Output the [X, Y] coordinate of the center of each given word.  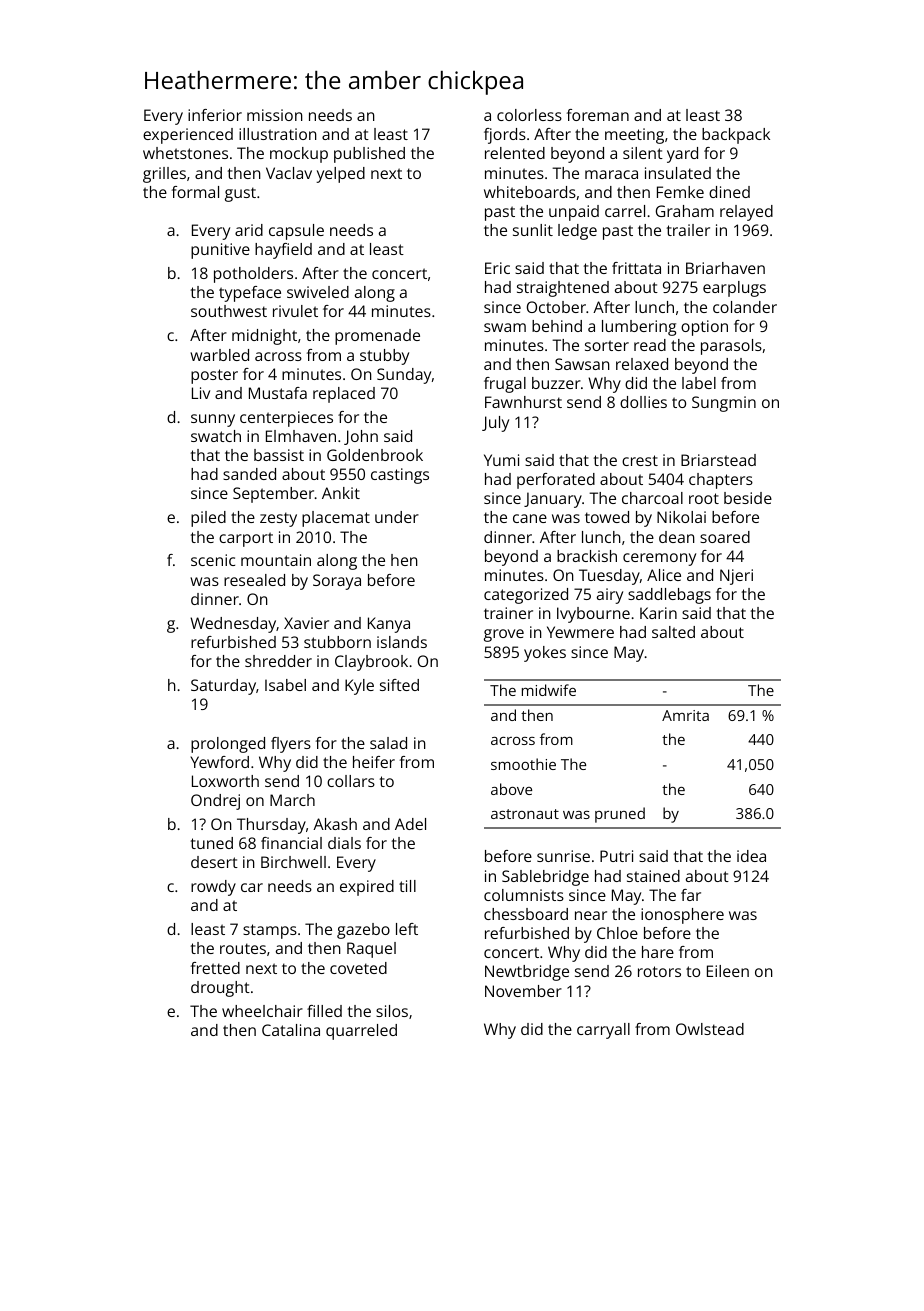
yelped [340, 175]
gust [240, 194]
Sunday [404, 376]
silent [643, 153]
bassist [279, 455]
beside [748, 498]
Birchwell [293, 862]
